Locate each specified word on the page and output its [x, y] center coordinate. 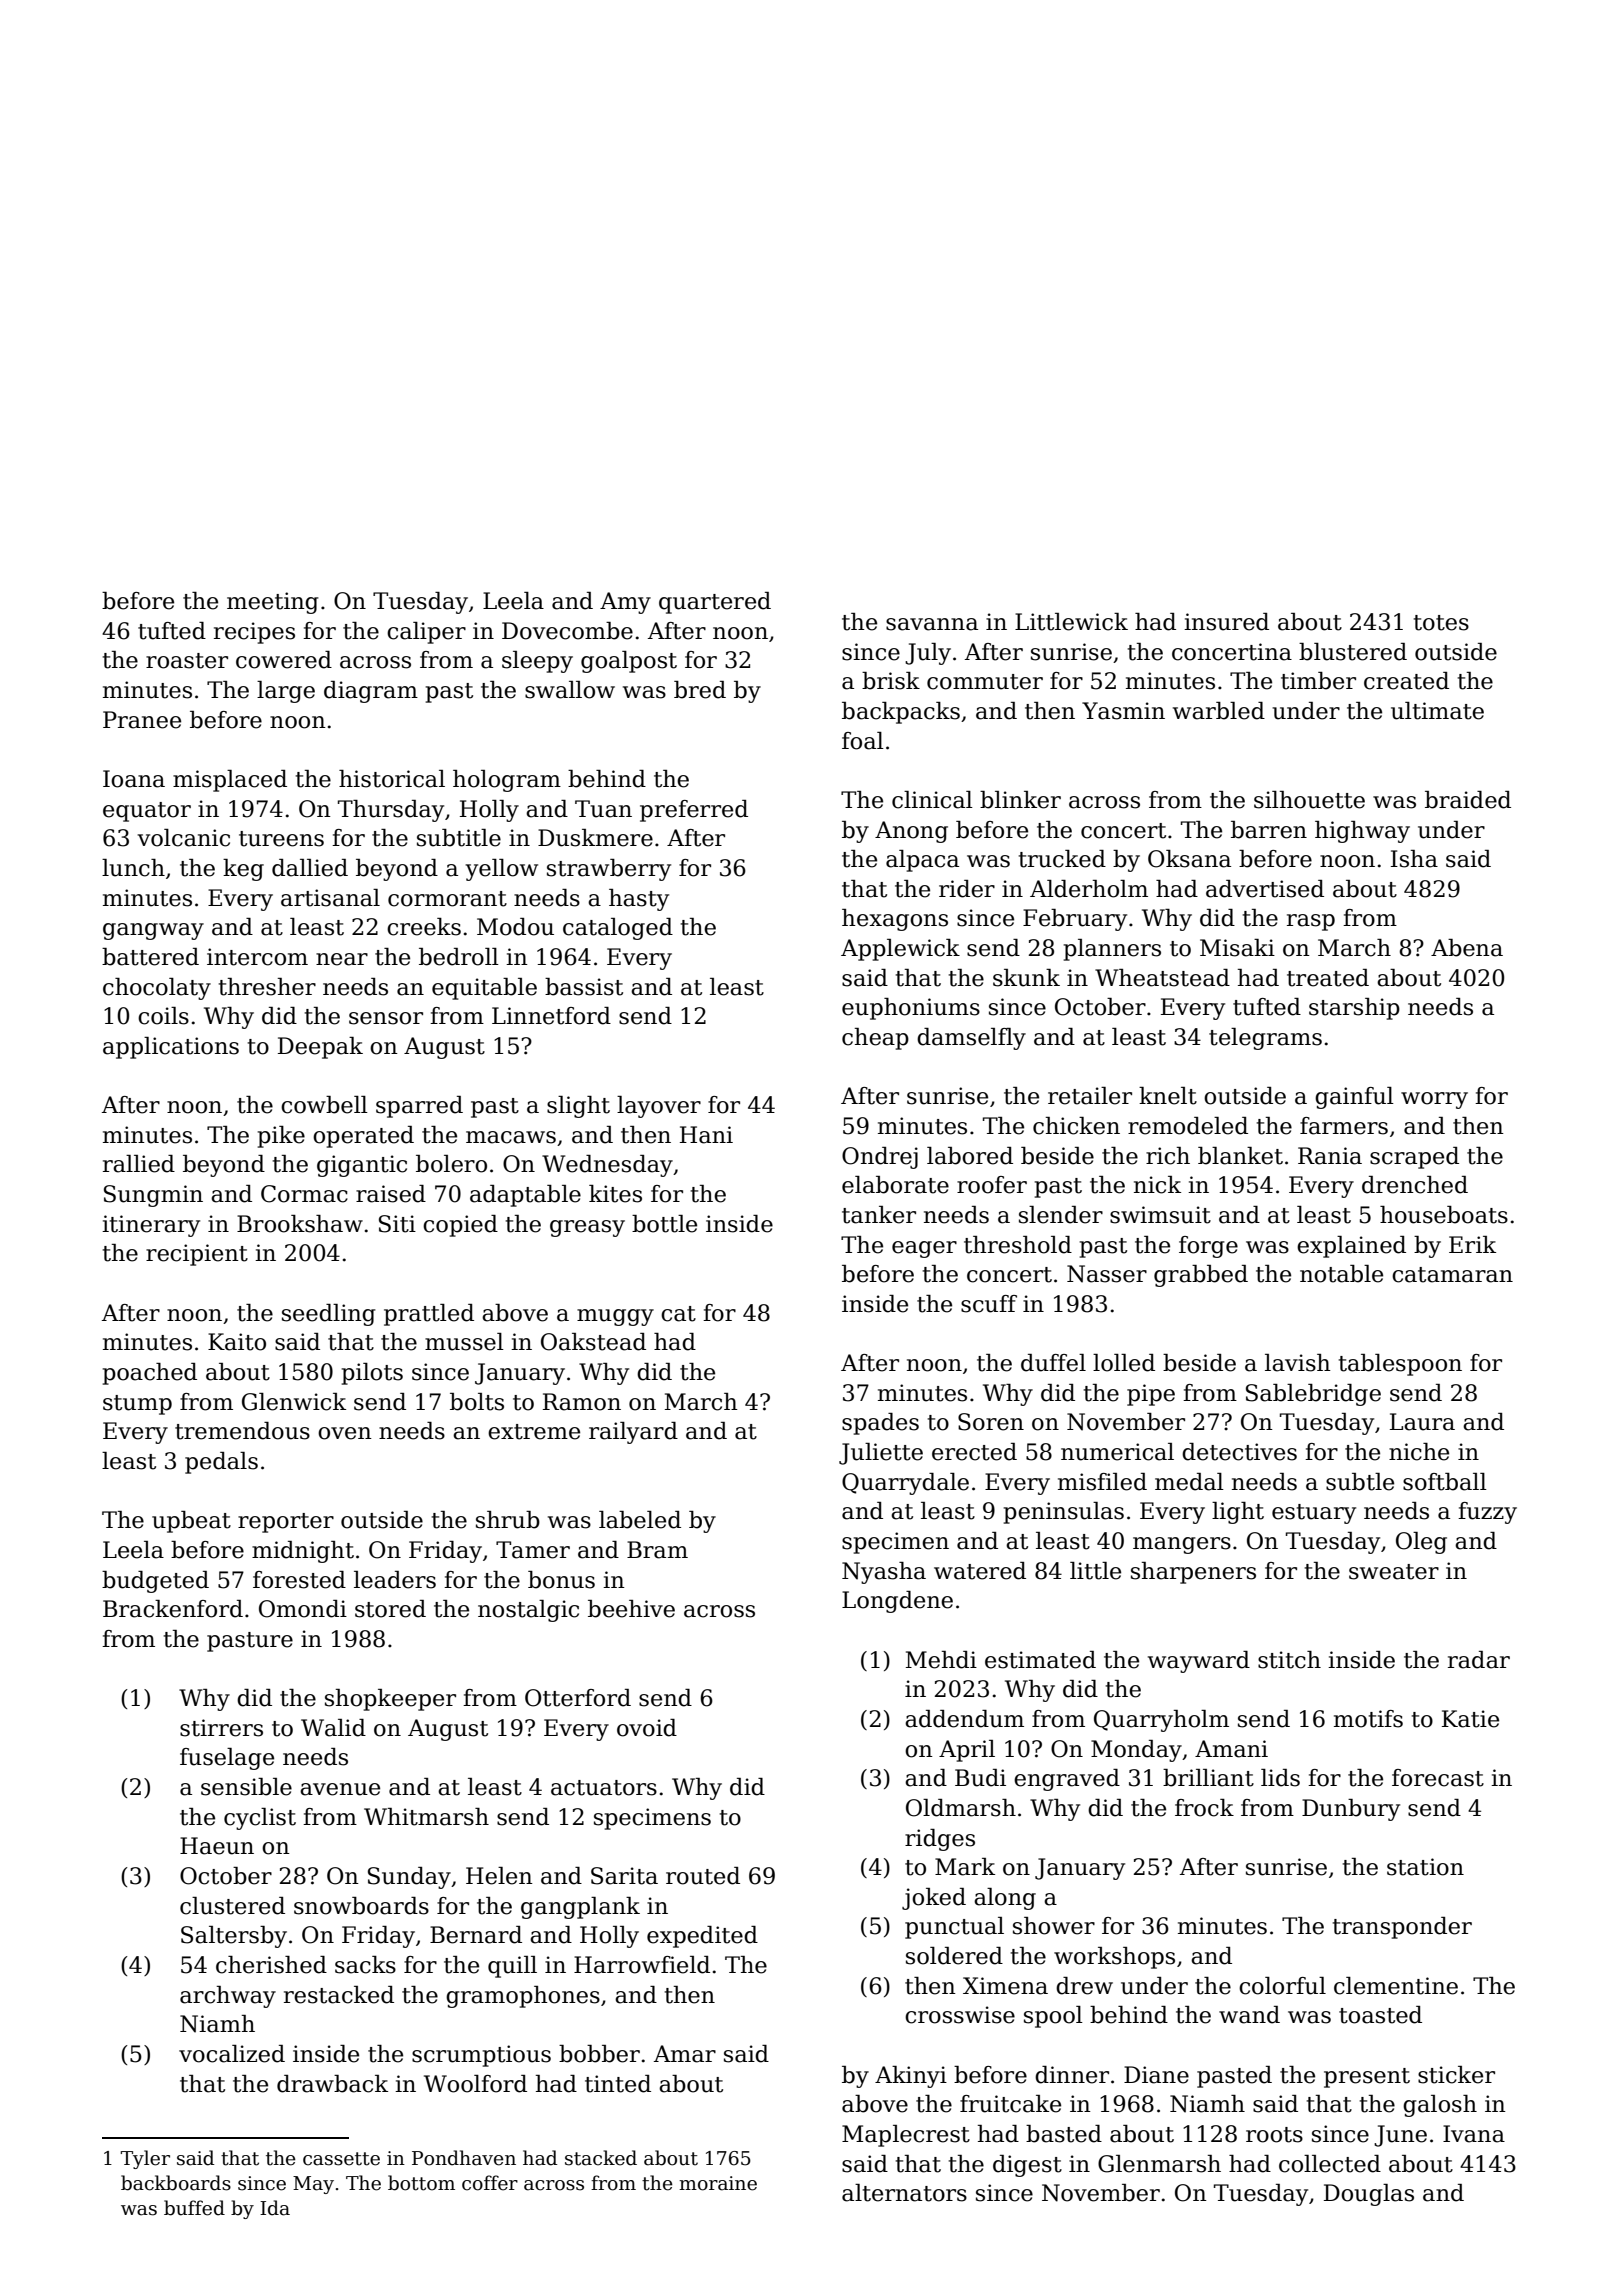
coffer [490, 2183]
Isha [1414, 859]
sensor [386, 1018]
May [313, 2185]
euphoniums [911, 1009]
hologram [507, 781]
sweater [1394, 1572]
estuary [1314, 1514]
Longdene [897, 1602]
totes [1441, 623]
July [928, 654]
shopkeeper [390, 1700]
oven [345, 1433]
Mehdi [941, 1660]
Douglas [1369, 2195]
